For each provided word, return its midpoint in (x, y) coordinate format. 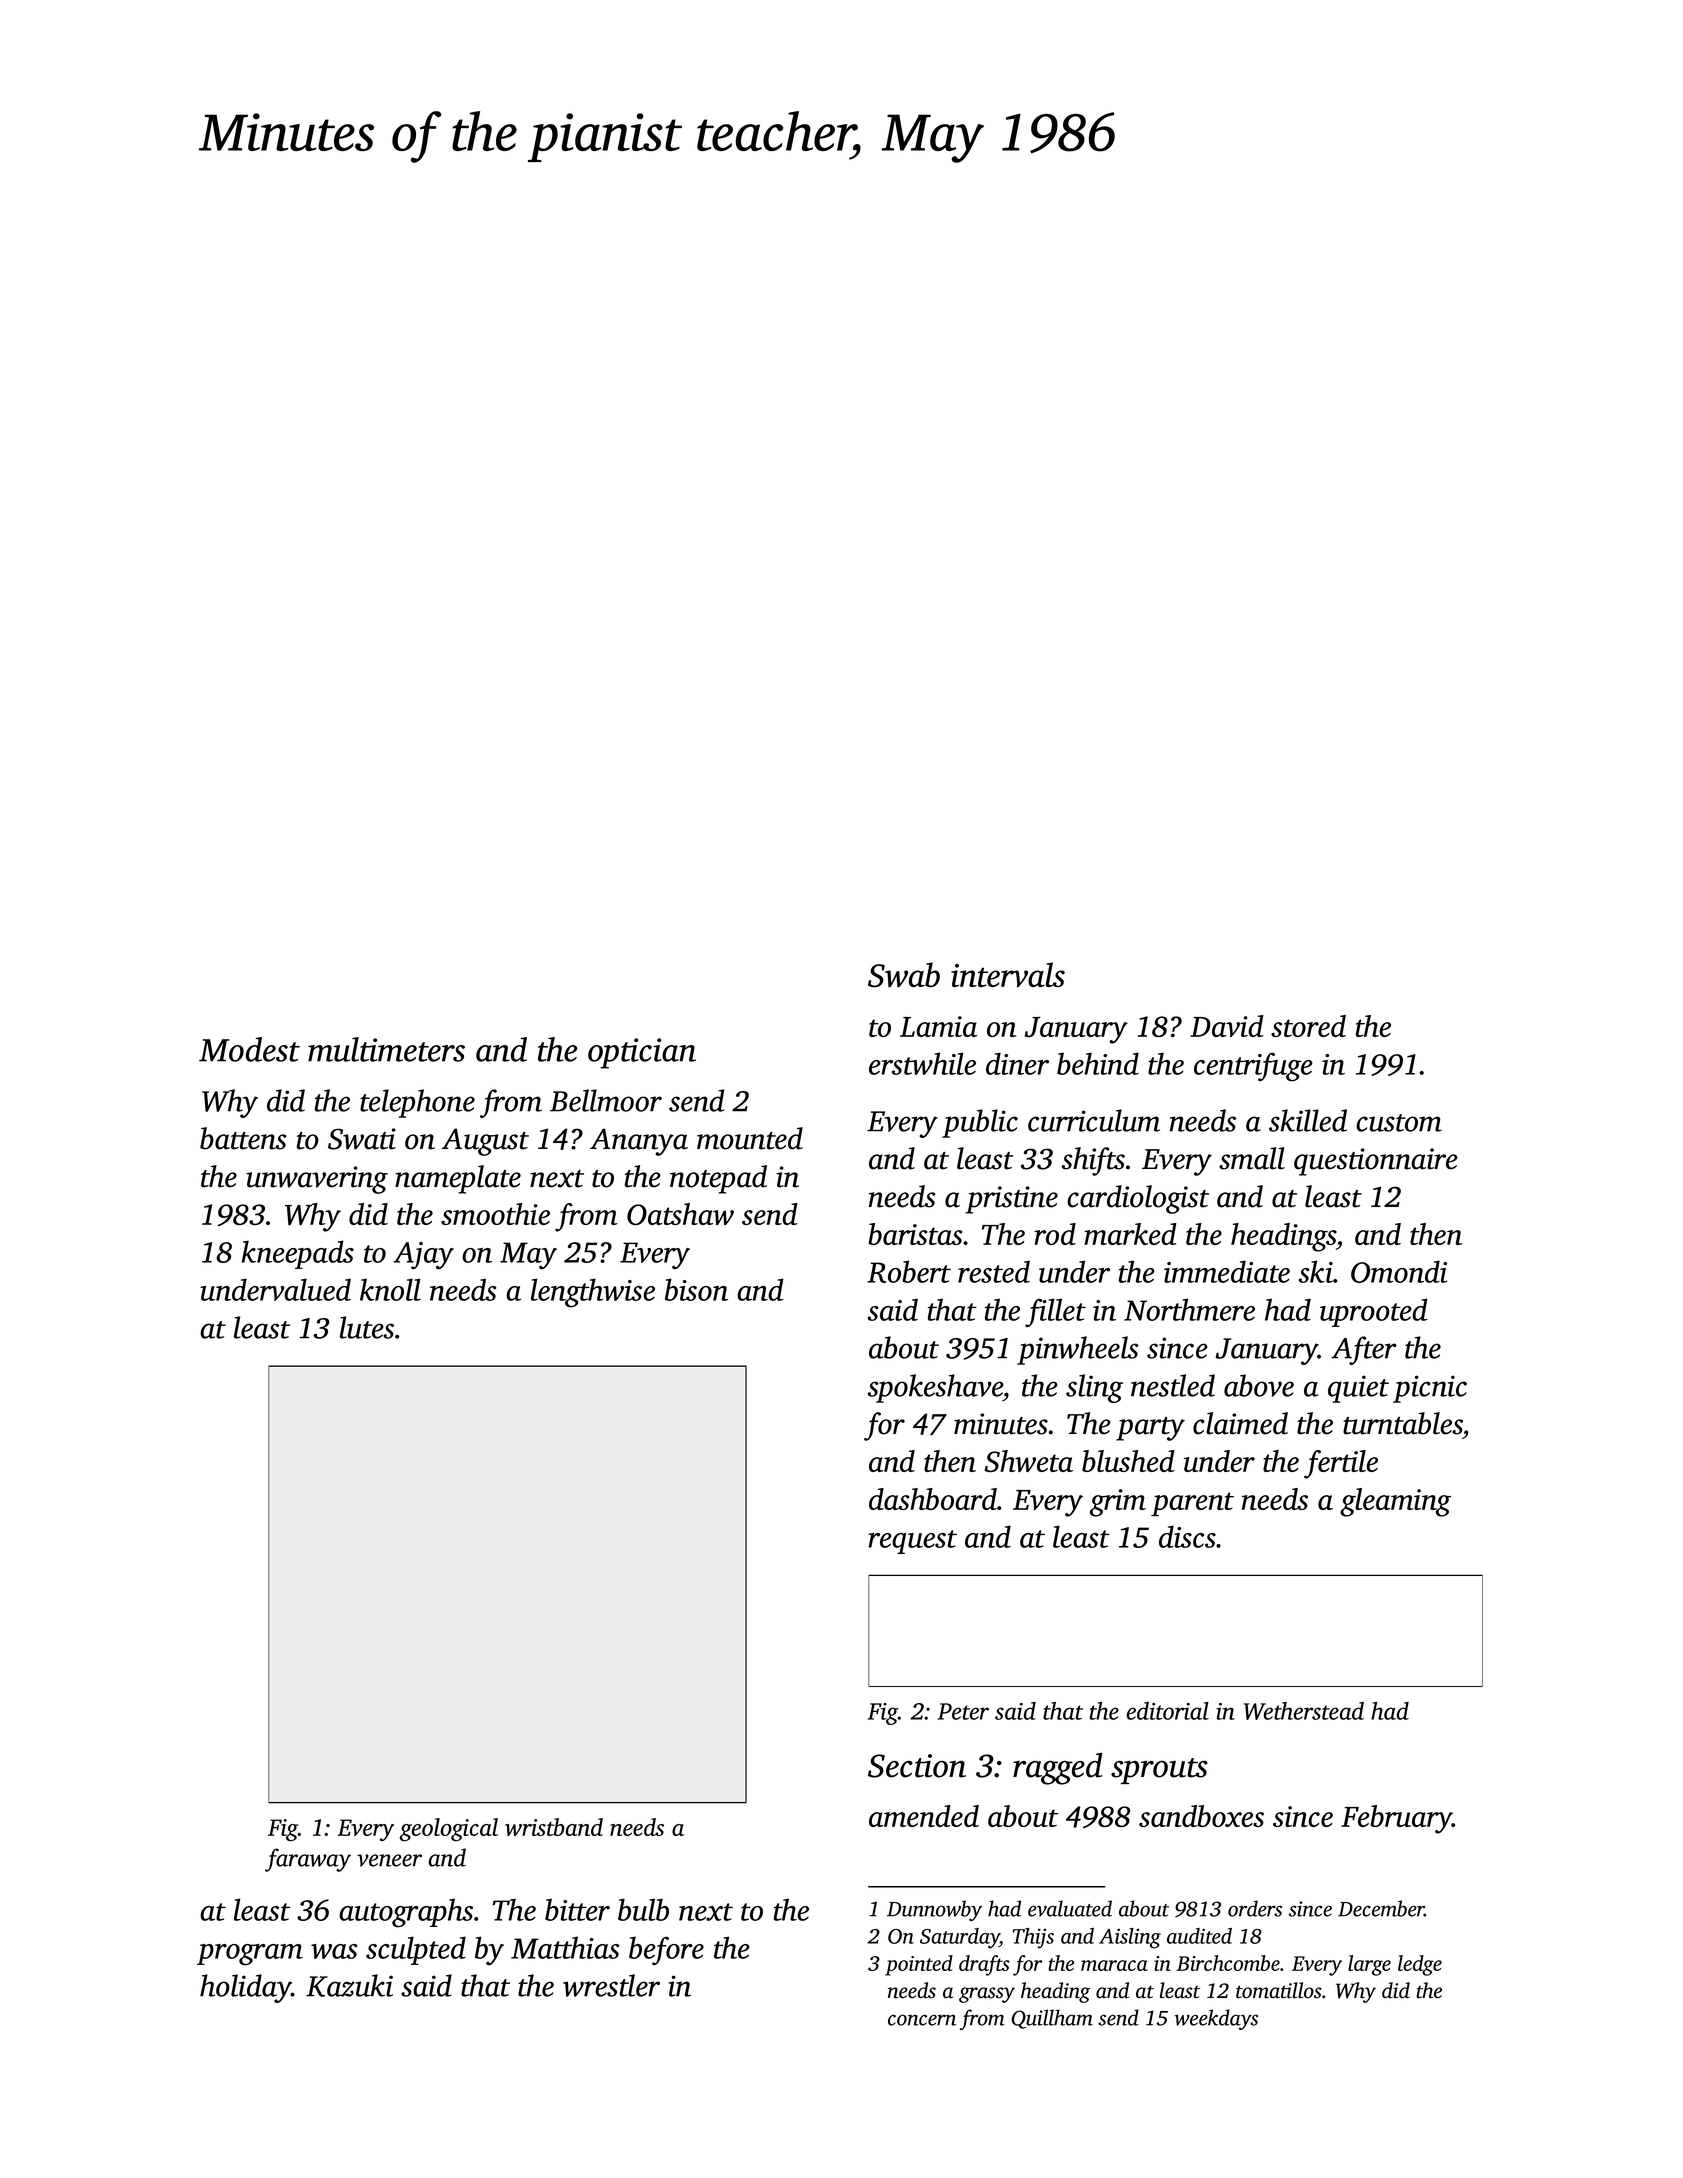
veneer (389, 1860)
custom (1399, 1123)
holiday (246, 1988)
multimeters (386, 1049)
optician (642, 1053)
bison (696, 1289)
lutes (367, 1327)
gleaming (1395, 1502)
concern (922, 2020)
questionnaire (1376, 1162)
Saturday (960, 1938)
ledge (1420, 1965)
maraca (1114, 1965)
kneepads (298, 1254)
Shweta (1028, 1461)
